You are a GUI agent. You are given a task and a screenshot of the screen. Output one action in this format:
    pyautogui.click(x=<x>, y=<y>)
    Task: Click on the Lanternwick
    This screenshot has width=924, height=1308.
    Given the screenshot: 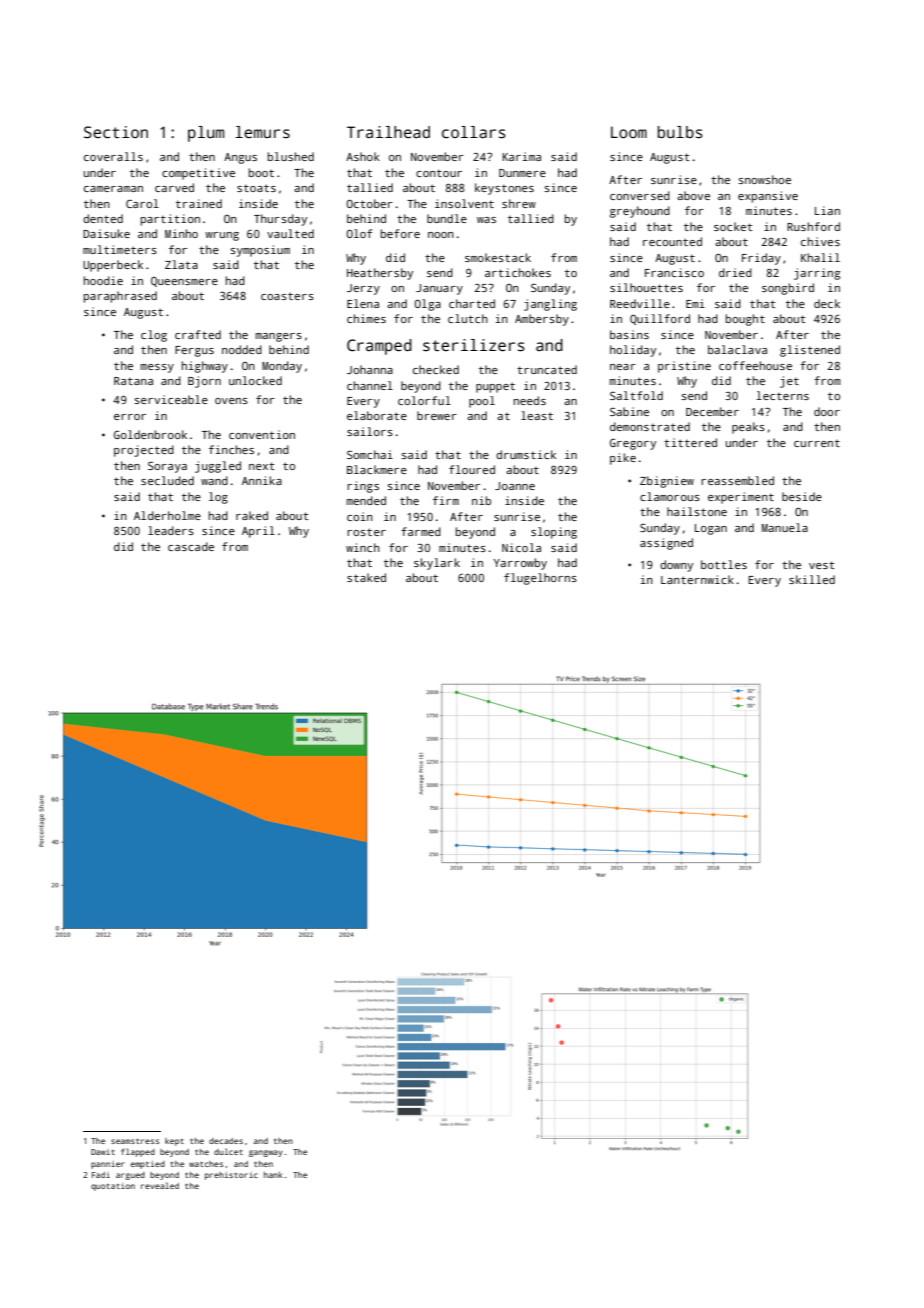 What is the action you would take?
    pyautogui.click(x=697, y=579)
